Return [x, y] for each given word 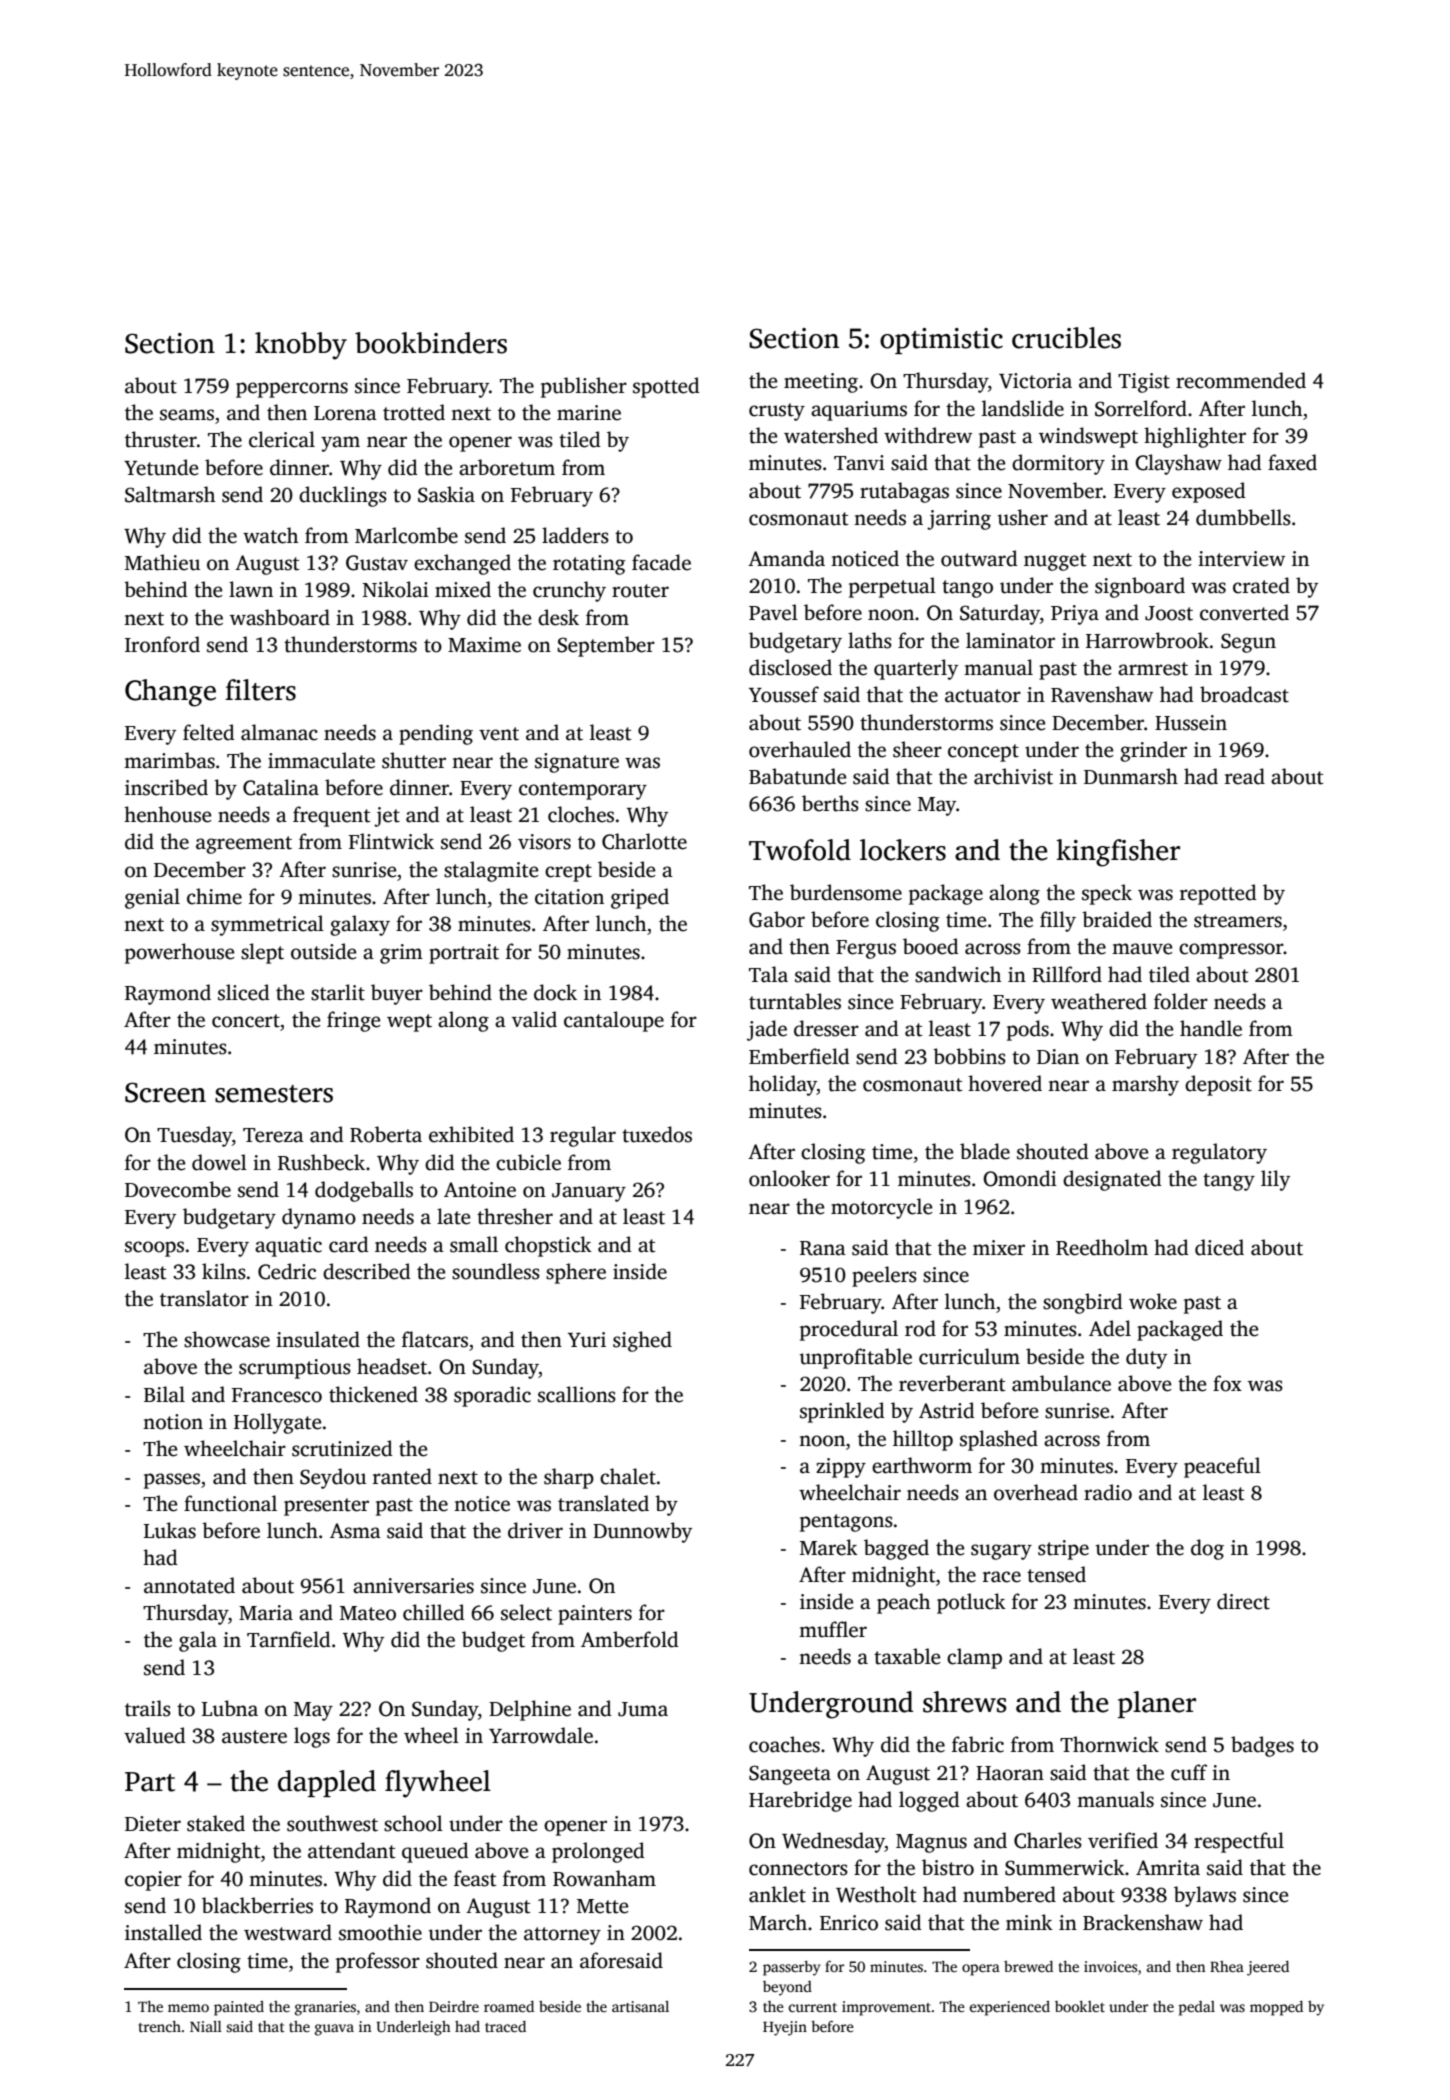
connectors [798, 1869]
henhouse [168, 814]
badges [1262, 1746]
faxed [1292, 462]
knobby [301, 346]
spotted [666, 387]
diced [1219, 1247]
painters [595, 1615]
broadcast [1244, 694]
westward [288, 1932]
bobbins [969, 1056]
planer [1157, 1704]
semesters [274, 1094]
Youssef [784, 694]
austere [254, 1737]
